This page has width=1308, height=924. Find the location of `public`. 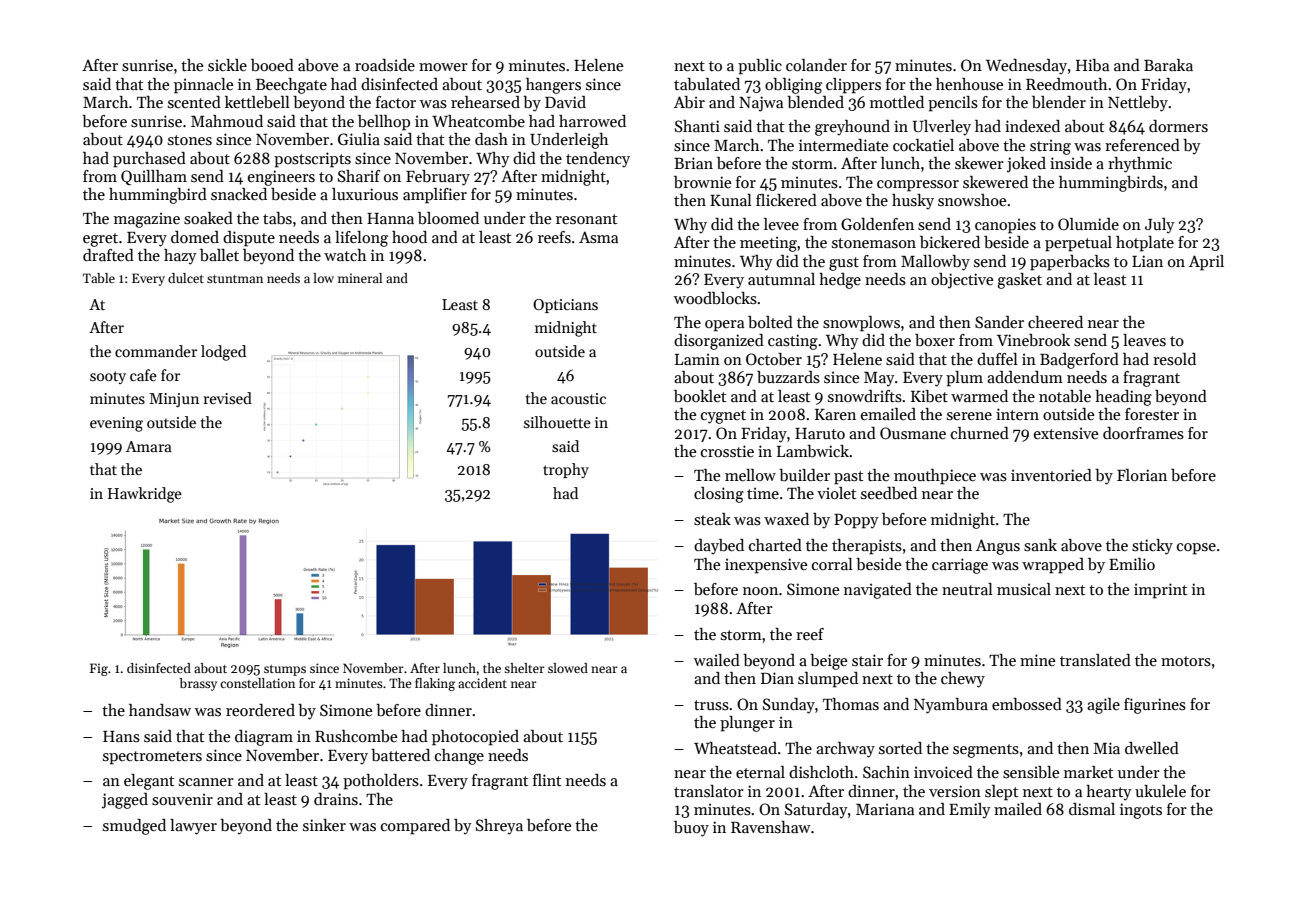

public is located at coordinates (760, 67).
